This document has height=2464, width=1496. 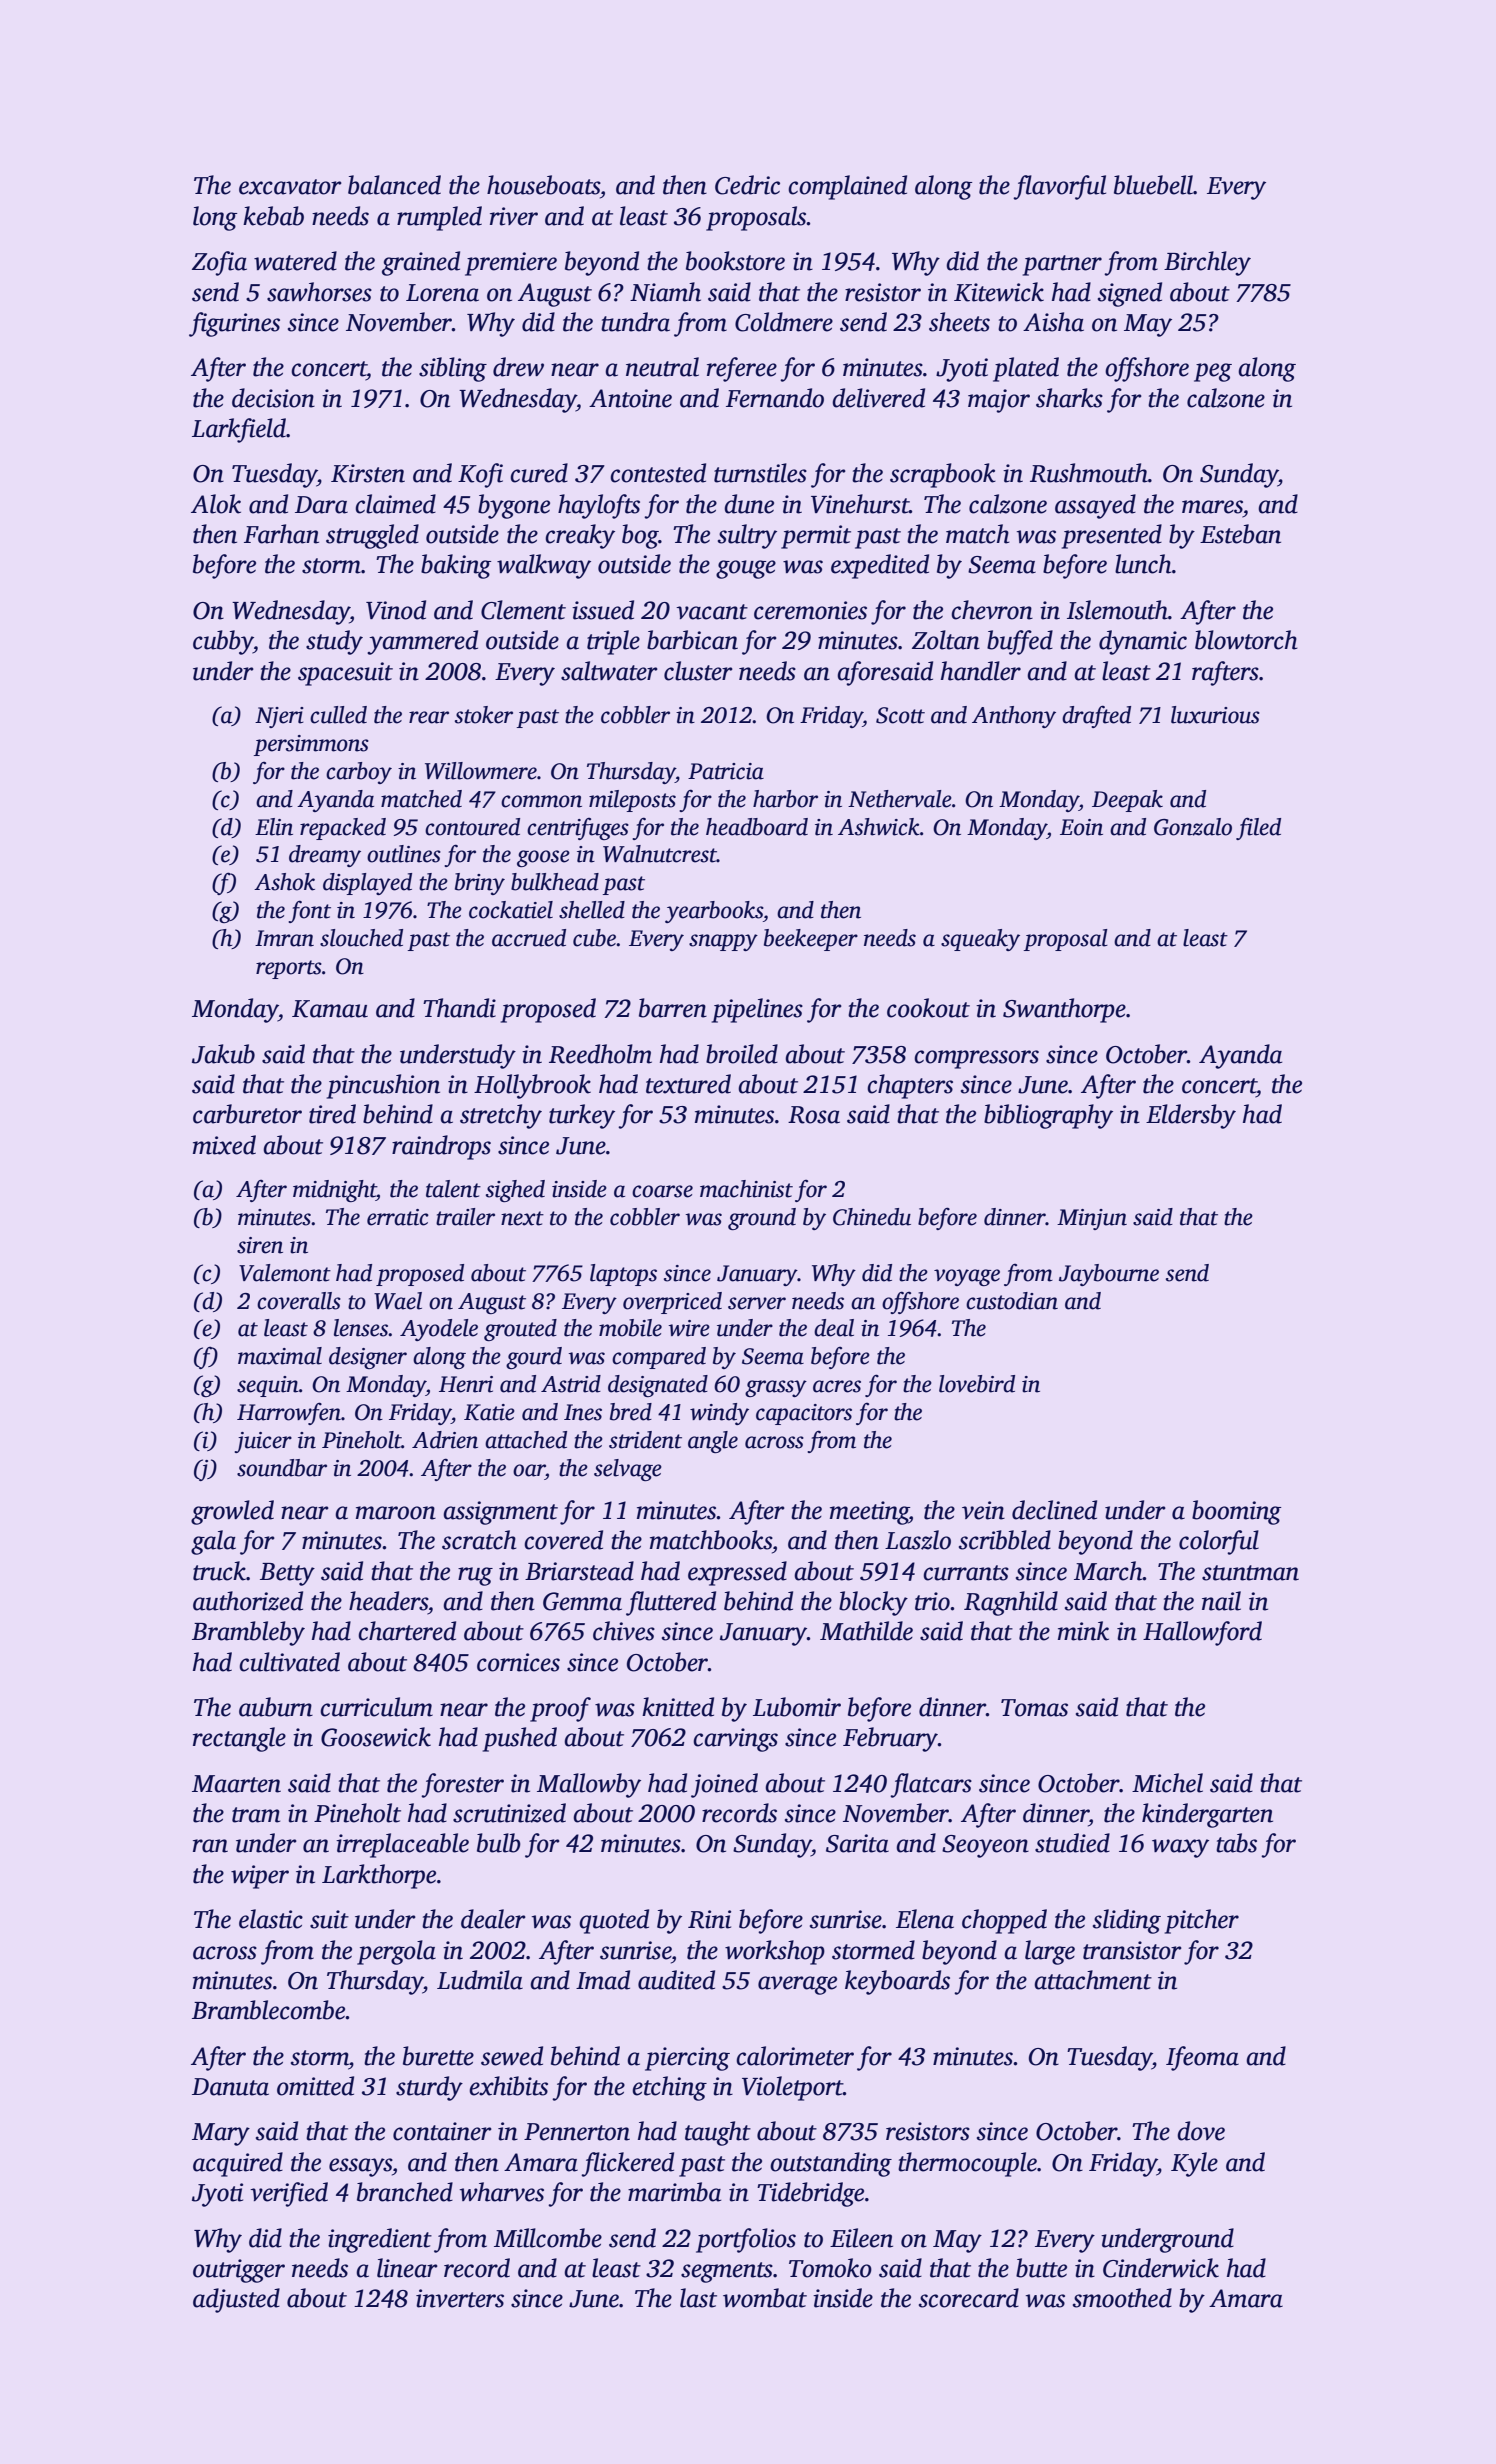 What do you see at coordinates (442, 2131) in the document?
I see `container` at bounding box center [442, 2131].
